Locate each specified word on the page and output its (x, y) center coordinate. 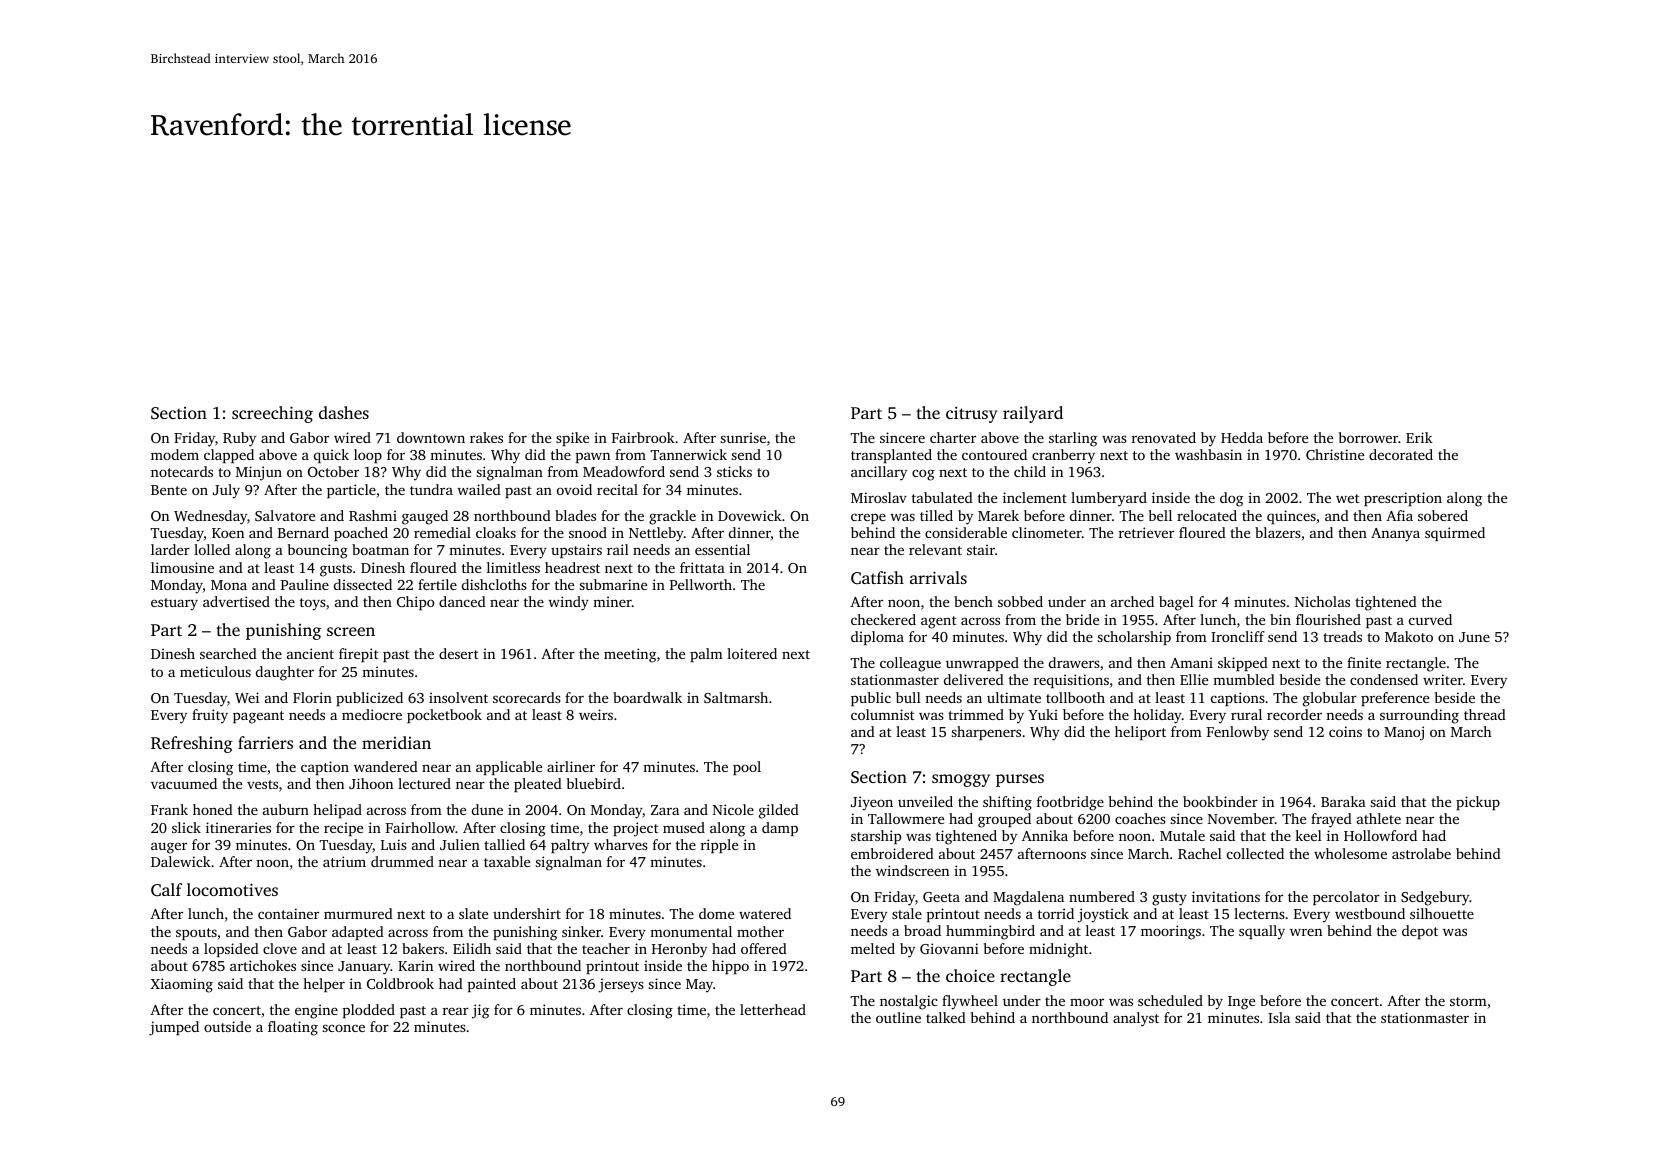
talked (946, 1017)
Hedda (1242, 437)
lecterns (1259, 913)
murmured (358, 913)
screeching (272, 414)
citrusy (971, 414)
